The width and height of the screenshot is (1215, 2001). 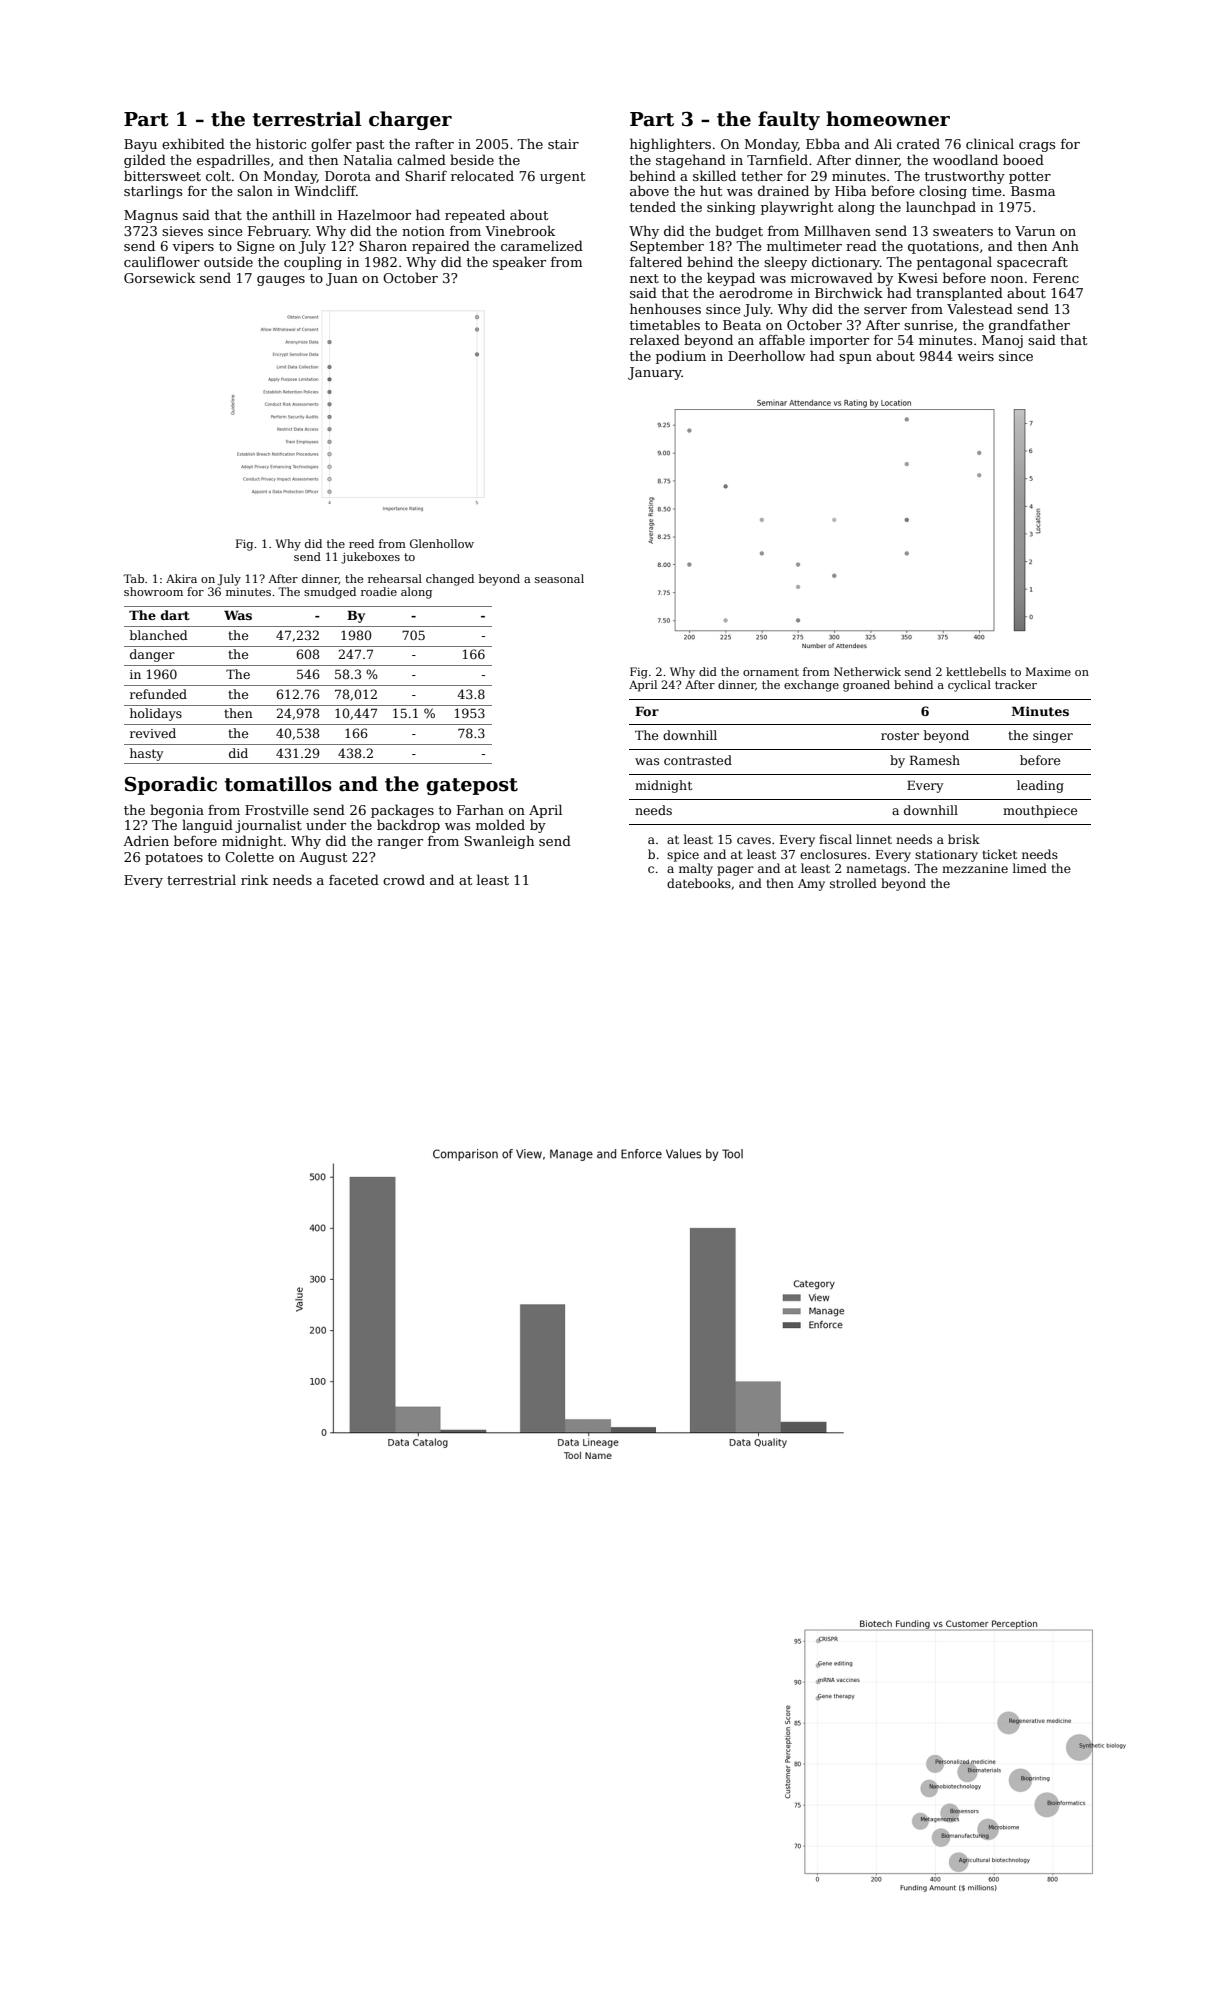 What do you see at coordinates (330, 593) in the screenshot?
I see `smudged` at bounding box center [330, 593].
